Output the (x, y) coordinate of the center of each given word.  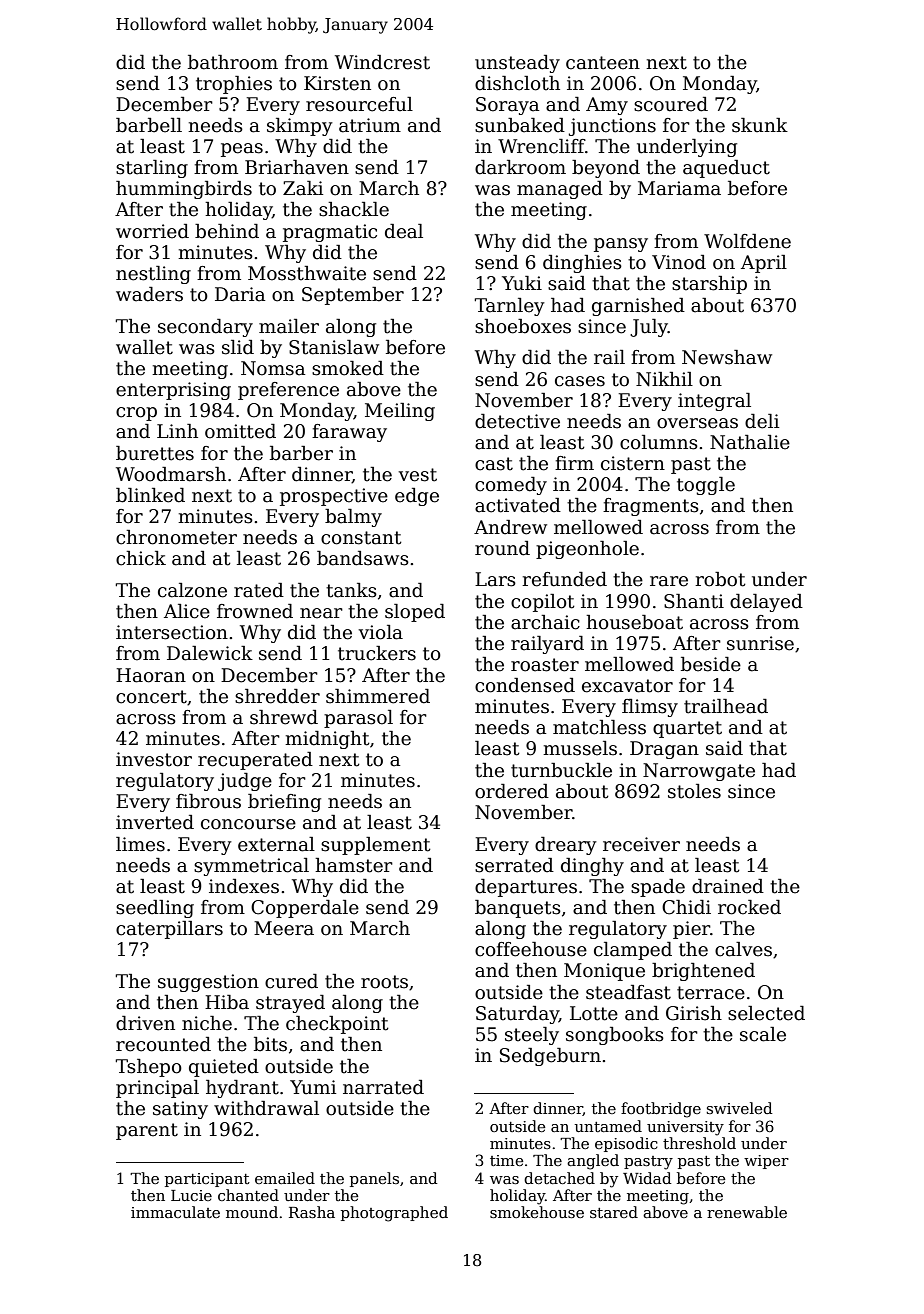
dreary (566, 846)
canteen (603, 63)
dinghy (592, 867)
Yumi (313, 1087)
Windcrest (382, 62)
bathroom (233, 62)
